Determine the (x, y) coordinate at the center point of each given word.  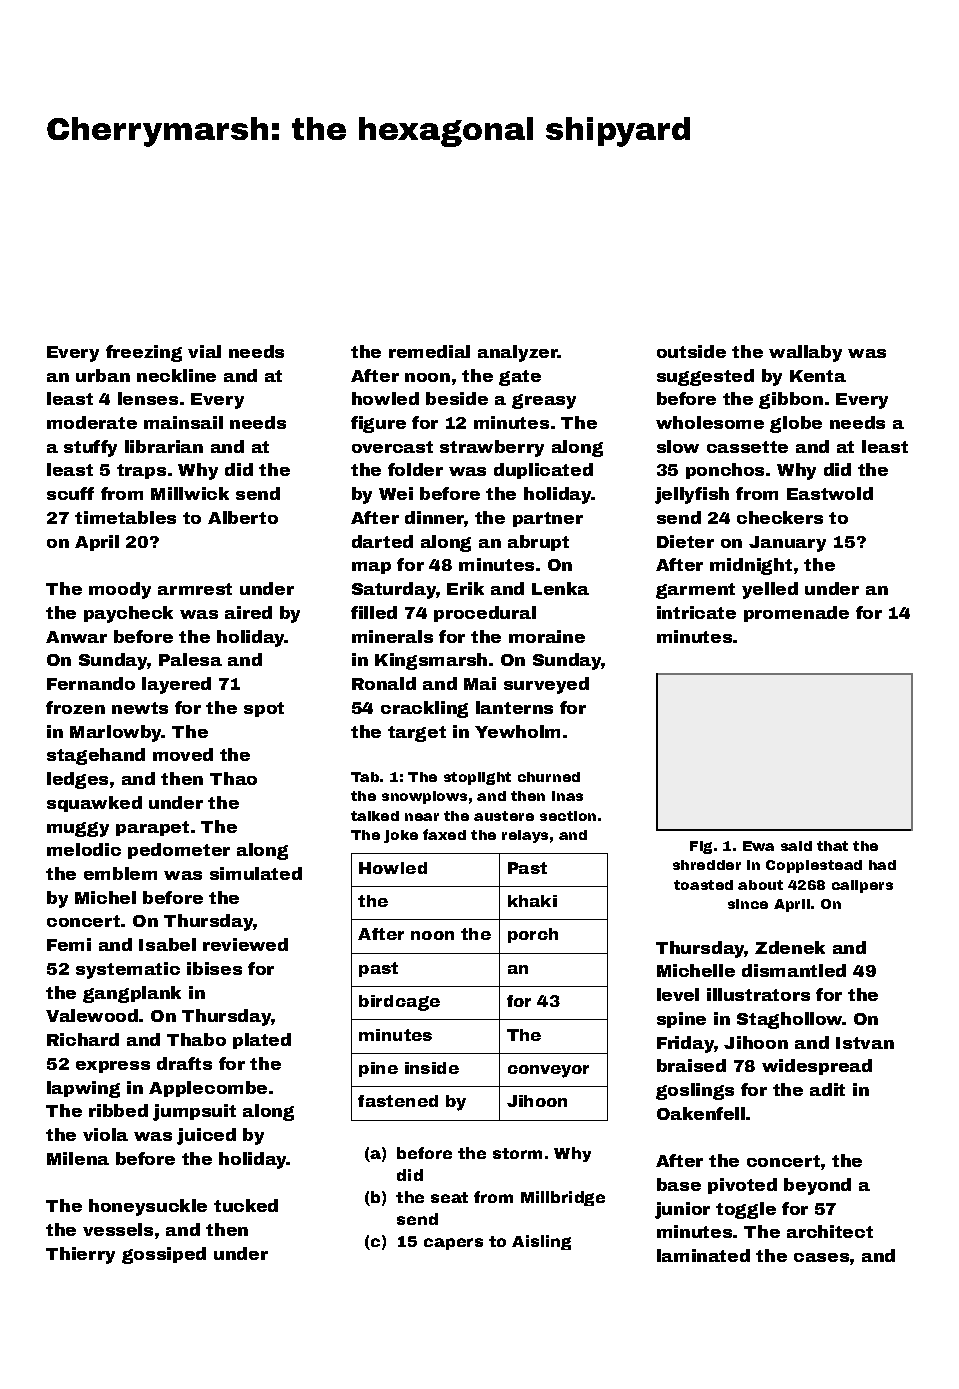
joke (401, 836)
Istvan (865, 1043)
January (787, 544)
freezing (144, 353)
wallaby (805, 353)
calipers (862, 886)
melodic (84, 849)
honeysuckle (148, 1207)
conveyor (548, 1071)
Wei (396, 493)
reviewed (245, 944)
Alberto (243, 517)
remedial (429, 351)
